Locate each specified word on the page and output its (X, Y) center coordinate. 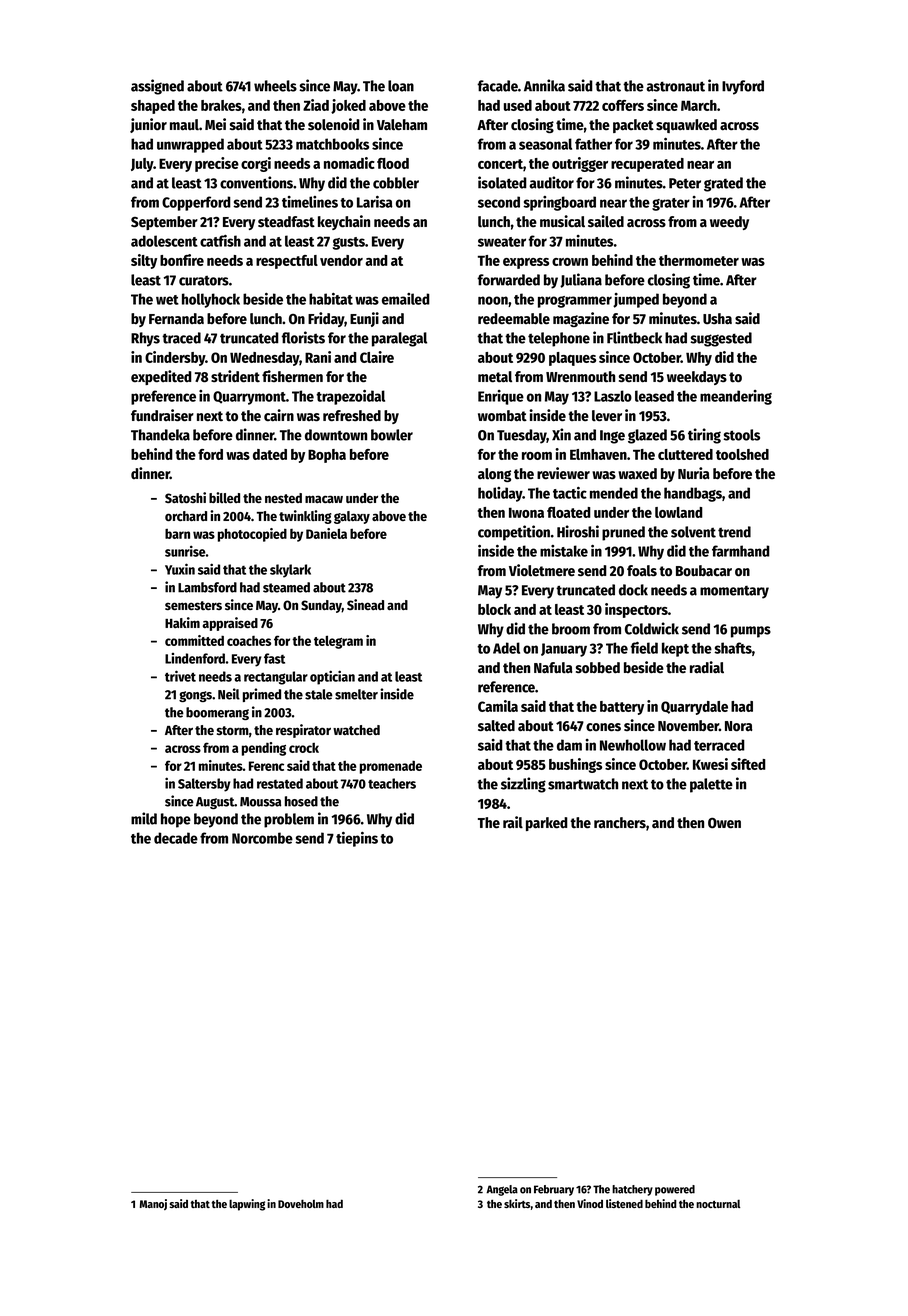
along (494, 475)
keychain (344, 222)
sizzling (523, 785)
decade (176, 838)
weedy (729, 223)
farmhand (741, 551)
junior (148, 125)
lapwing (247, 1205)
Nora (738, 726)
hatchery (632, 1190)
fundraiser (162, 415)
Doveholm (301, 1203)
